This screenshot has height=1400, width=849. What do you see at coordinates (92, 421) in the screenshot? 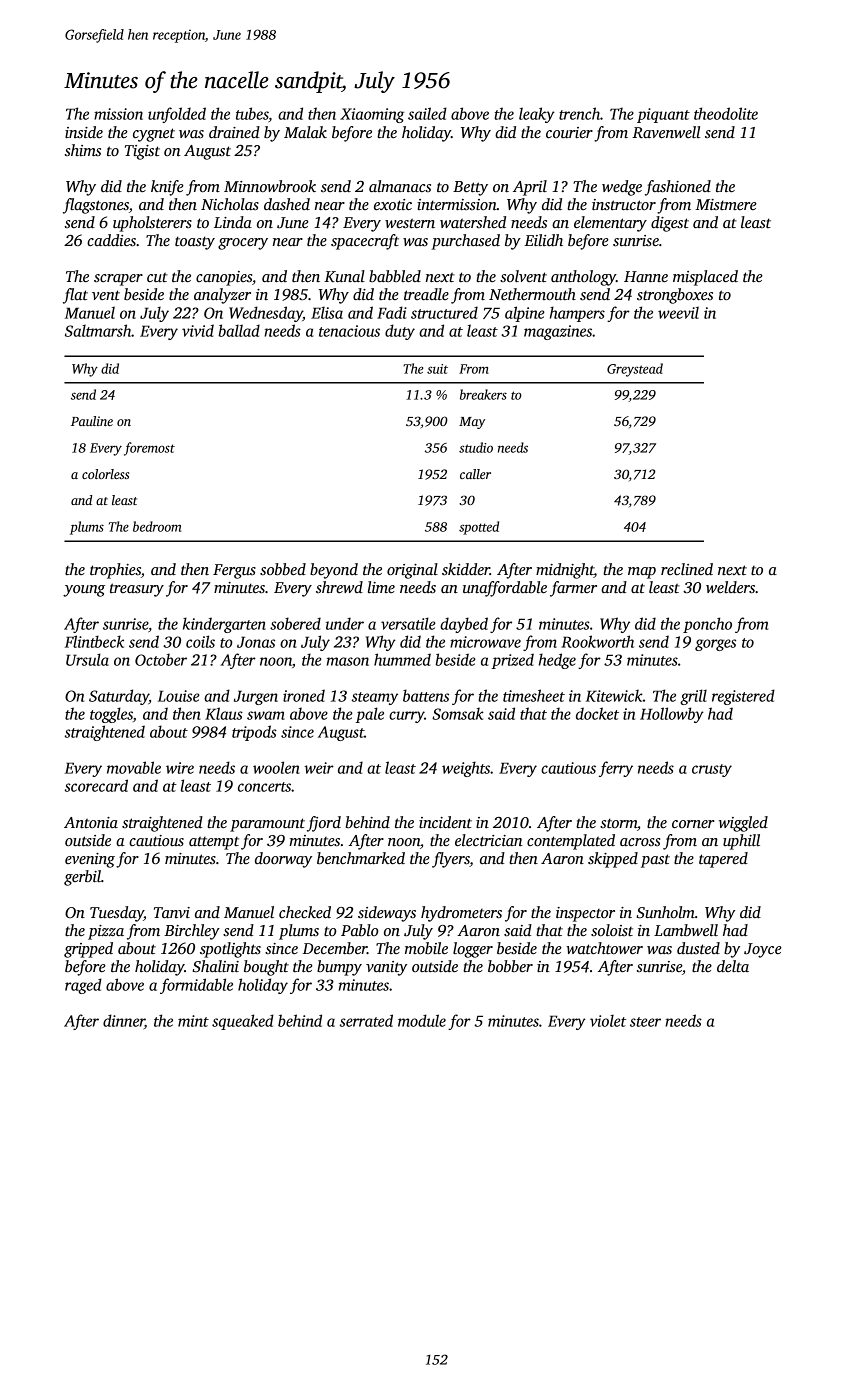
I see `Pauline` at bounding box center [92, 421].
